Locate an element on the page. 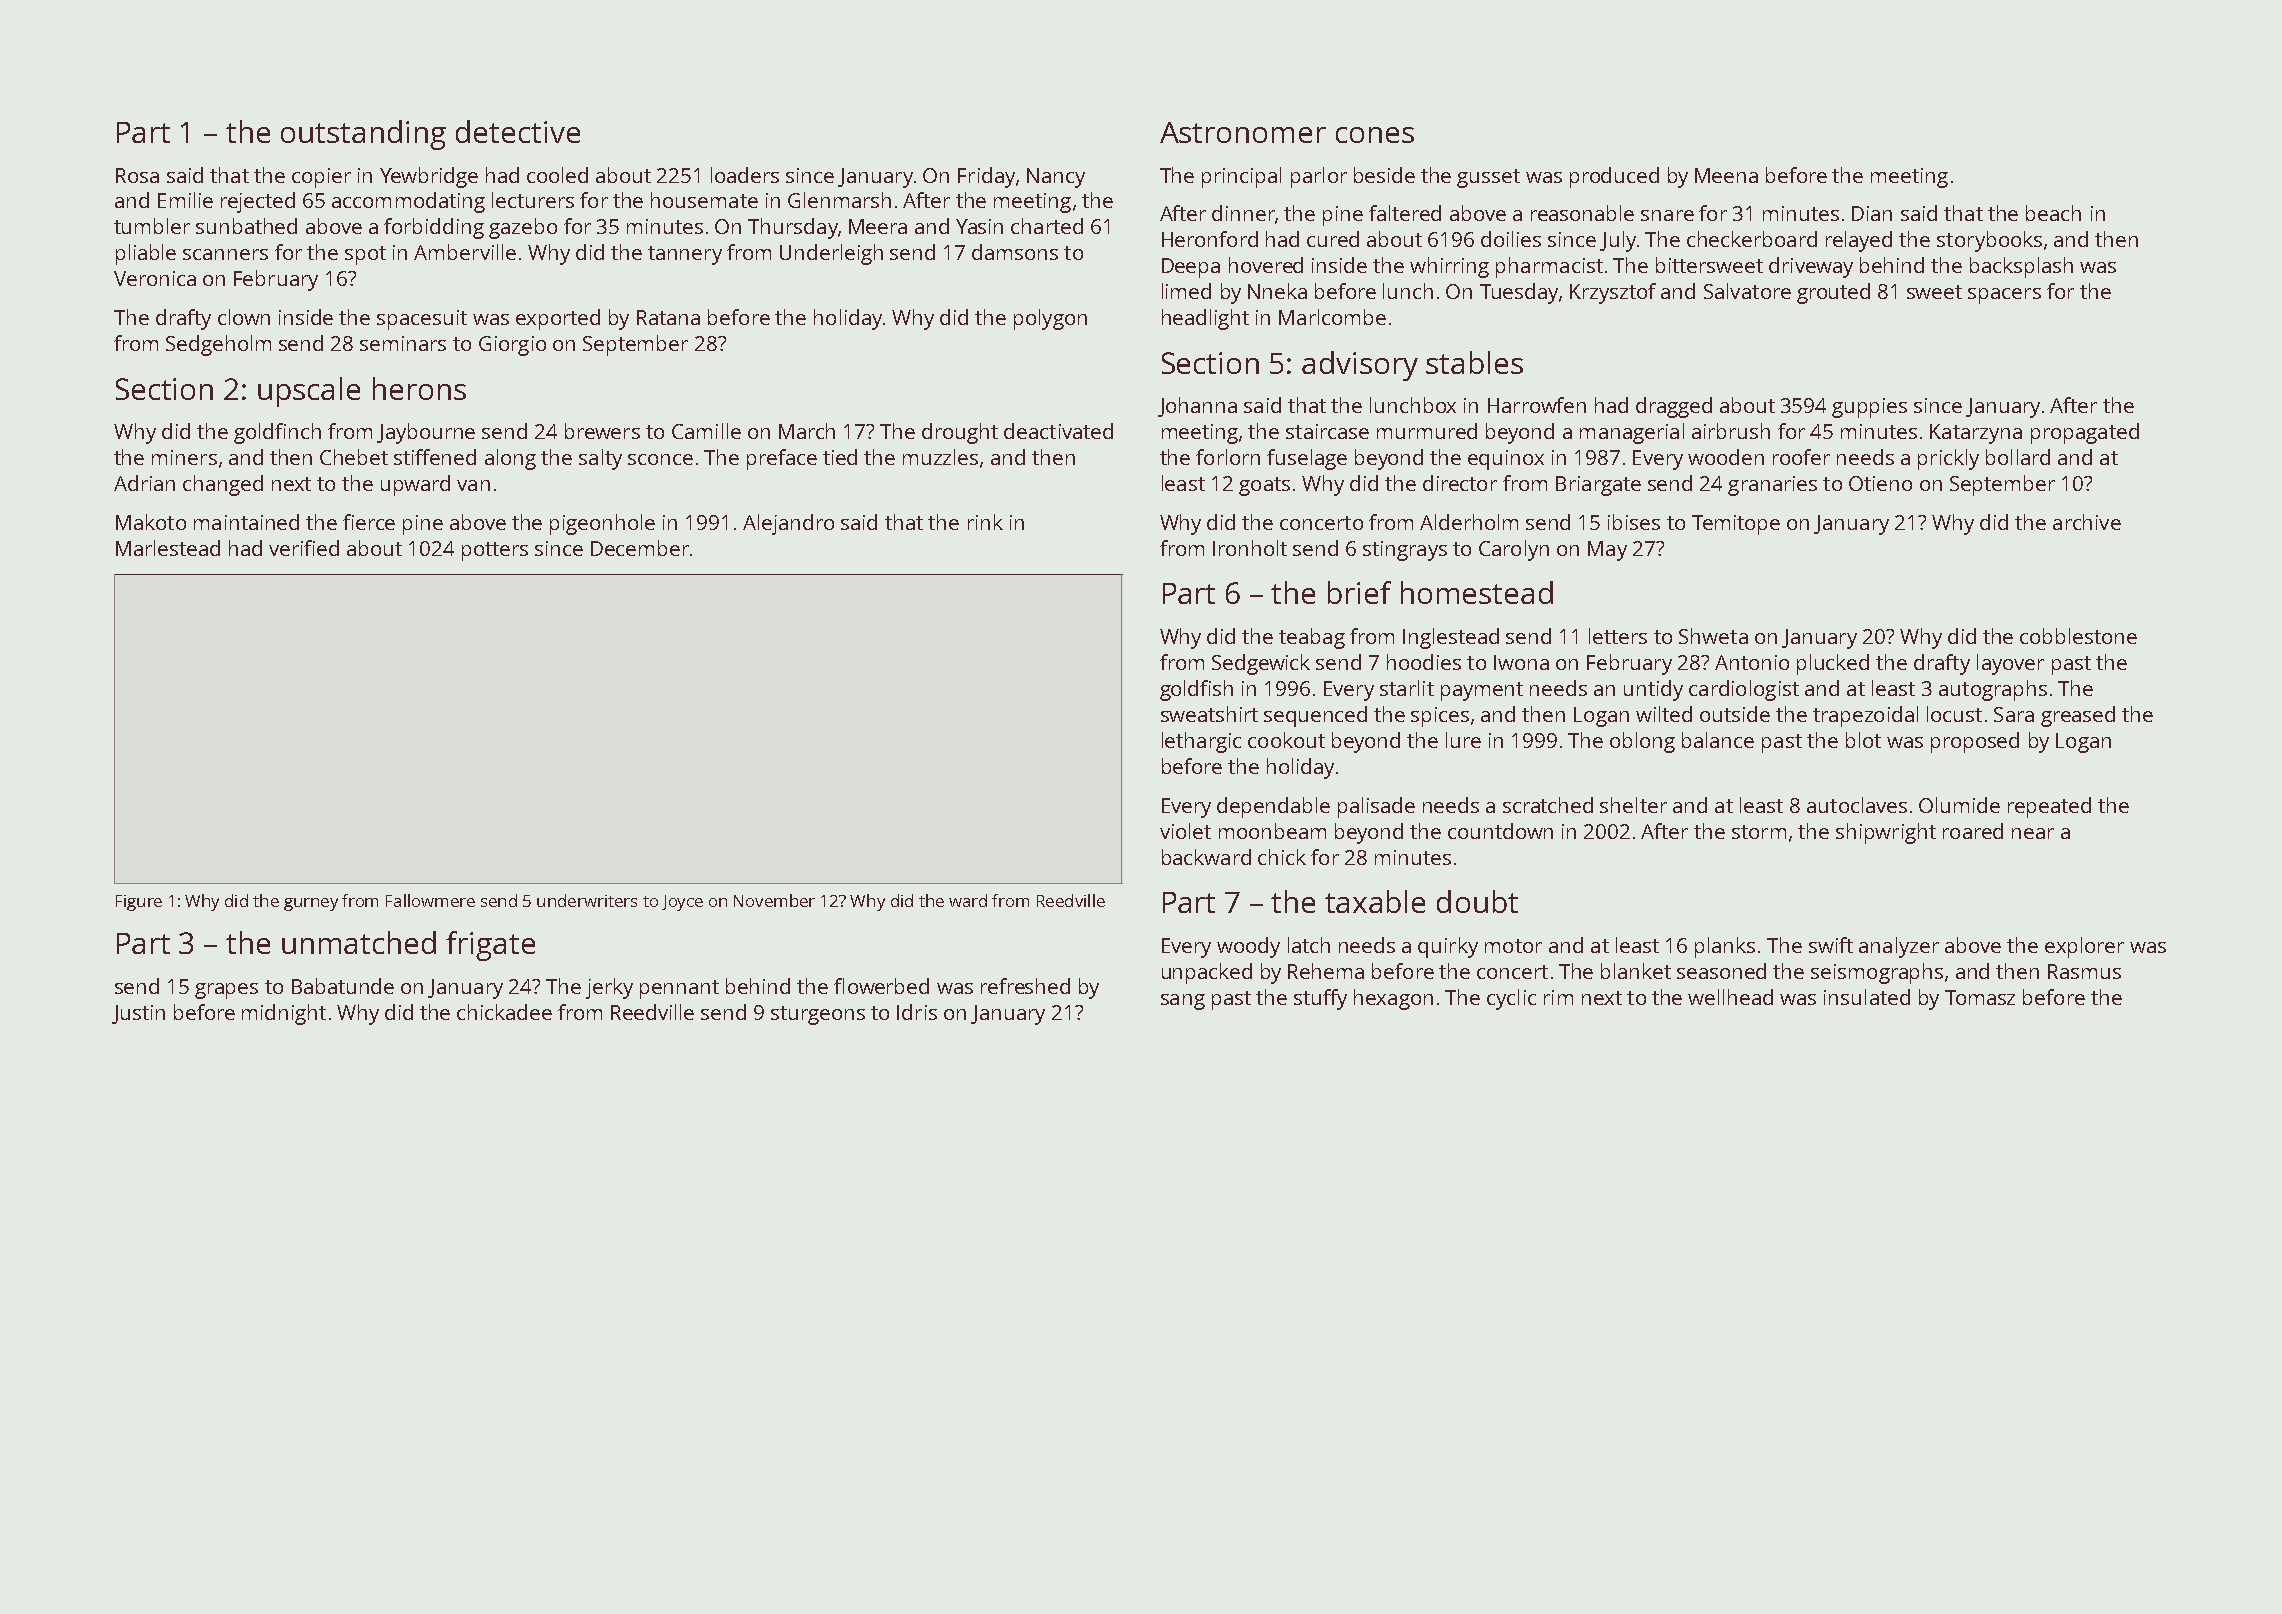 This page has height=1614, width=2282. frigate is located at coordinates (490, 946).
